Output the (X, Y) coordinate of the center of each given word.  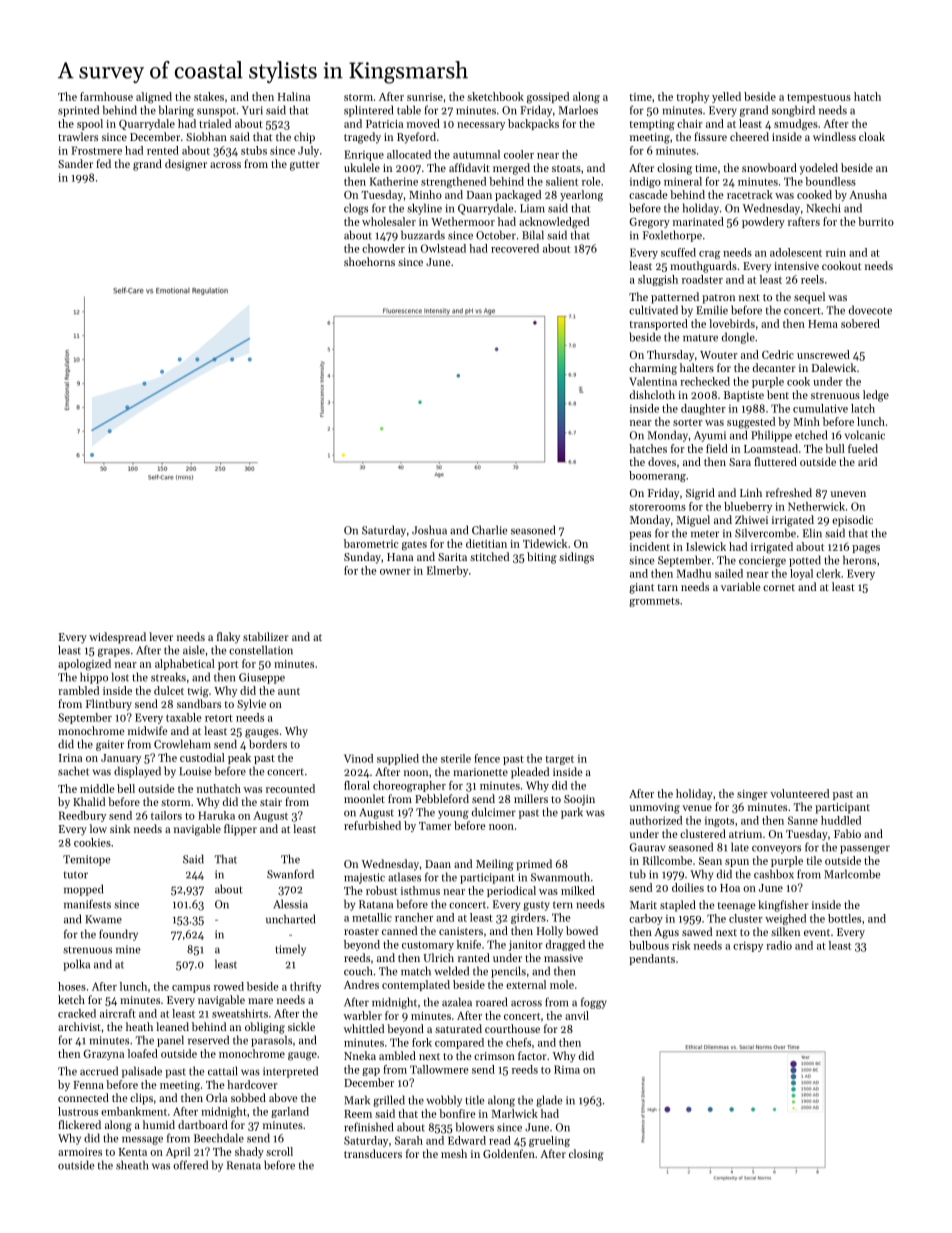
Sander (75, 163)
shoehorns (369, 261)
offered (190, 1165)
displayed (137, 772)
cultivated (653, 310)
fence (487, 758)
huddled (841, 820)
